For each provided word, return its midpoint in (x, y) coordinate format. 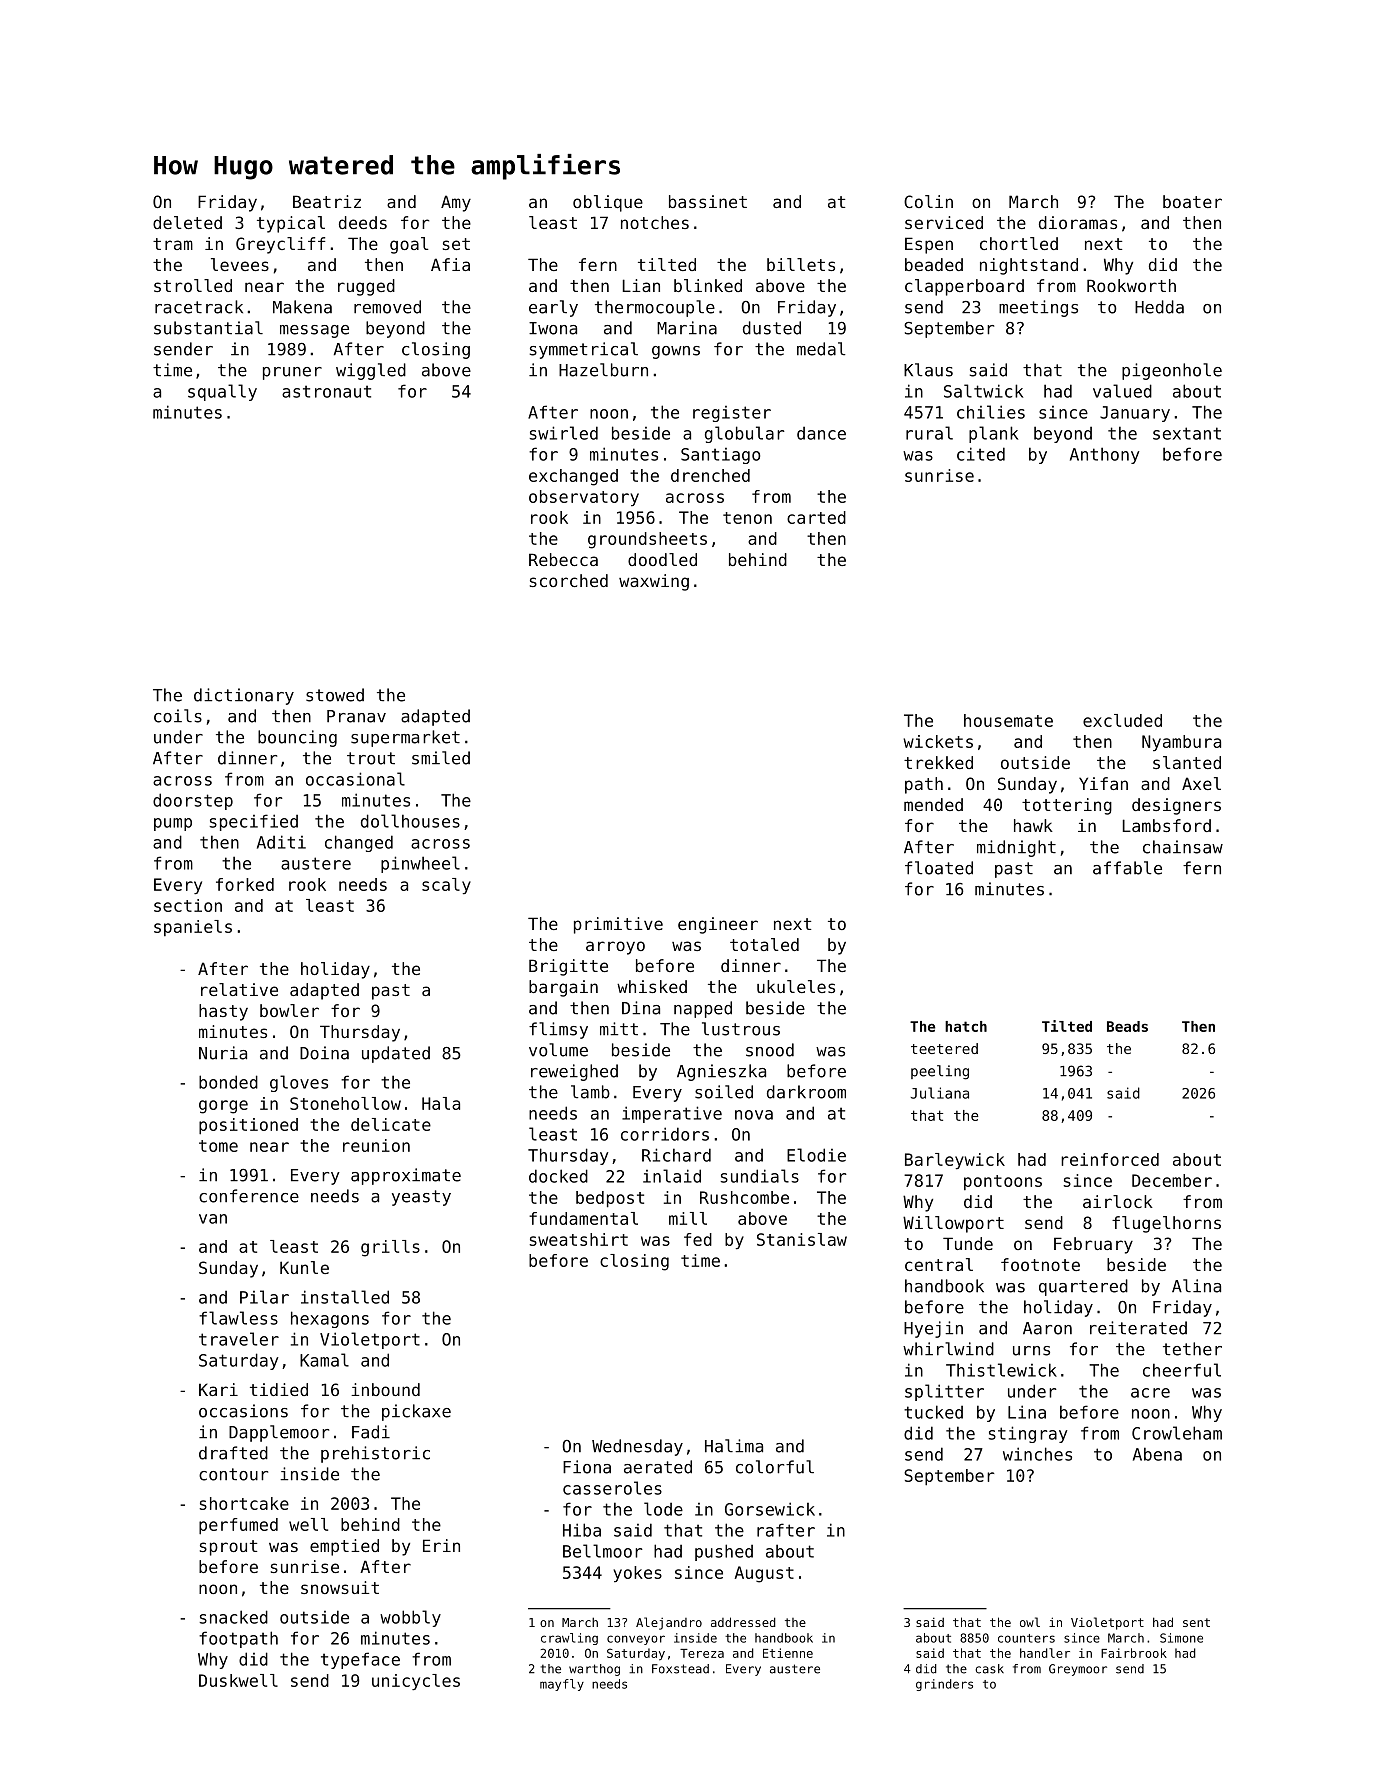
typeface (360, 1660)
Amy (456, 203)
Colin (928, 201)
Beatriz (327, 201)
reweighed (574, 1072)
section (188, 905)
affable (1127, 868)
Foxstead (680, 1669)
